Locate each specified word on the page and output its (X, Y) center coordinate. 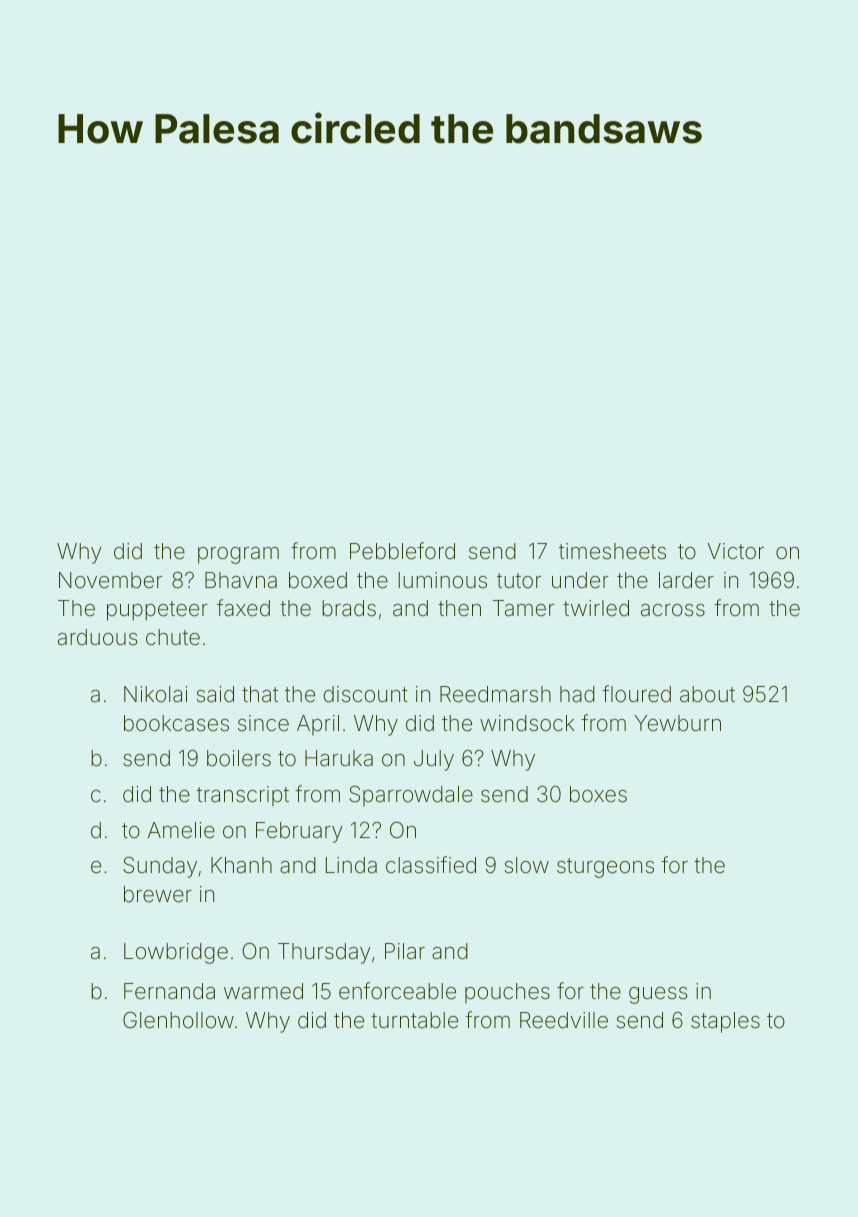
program (238, 555)
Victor (736, 551)
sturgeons (605, 868)
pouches (507, 993)
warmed (263, 991)
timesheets (612, 551)
